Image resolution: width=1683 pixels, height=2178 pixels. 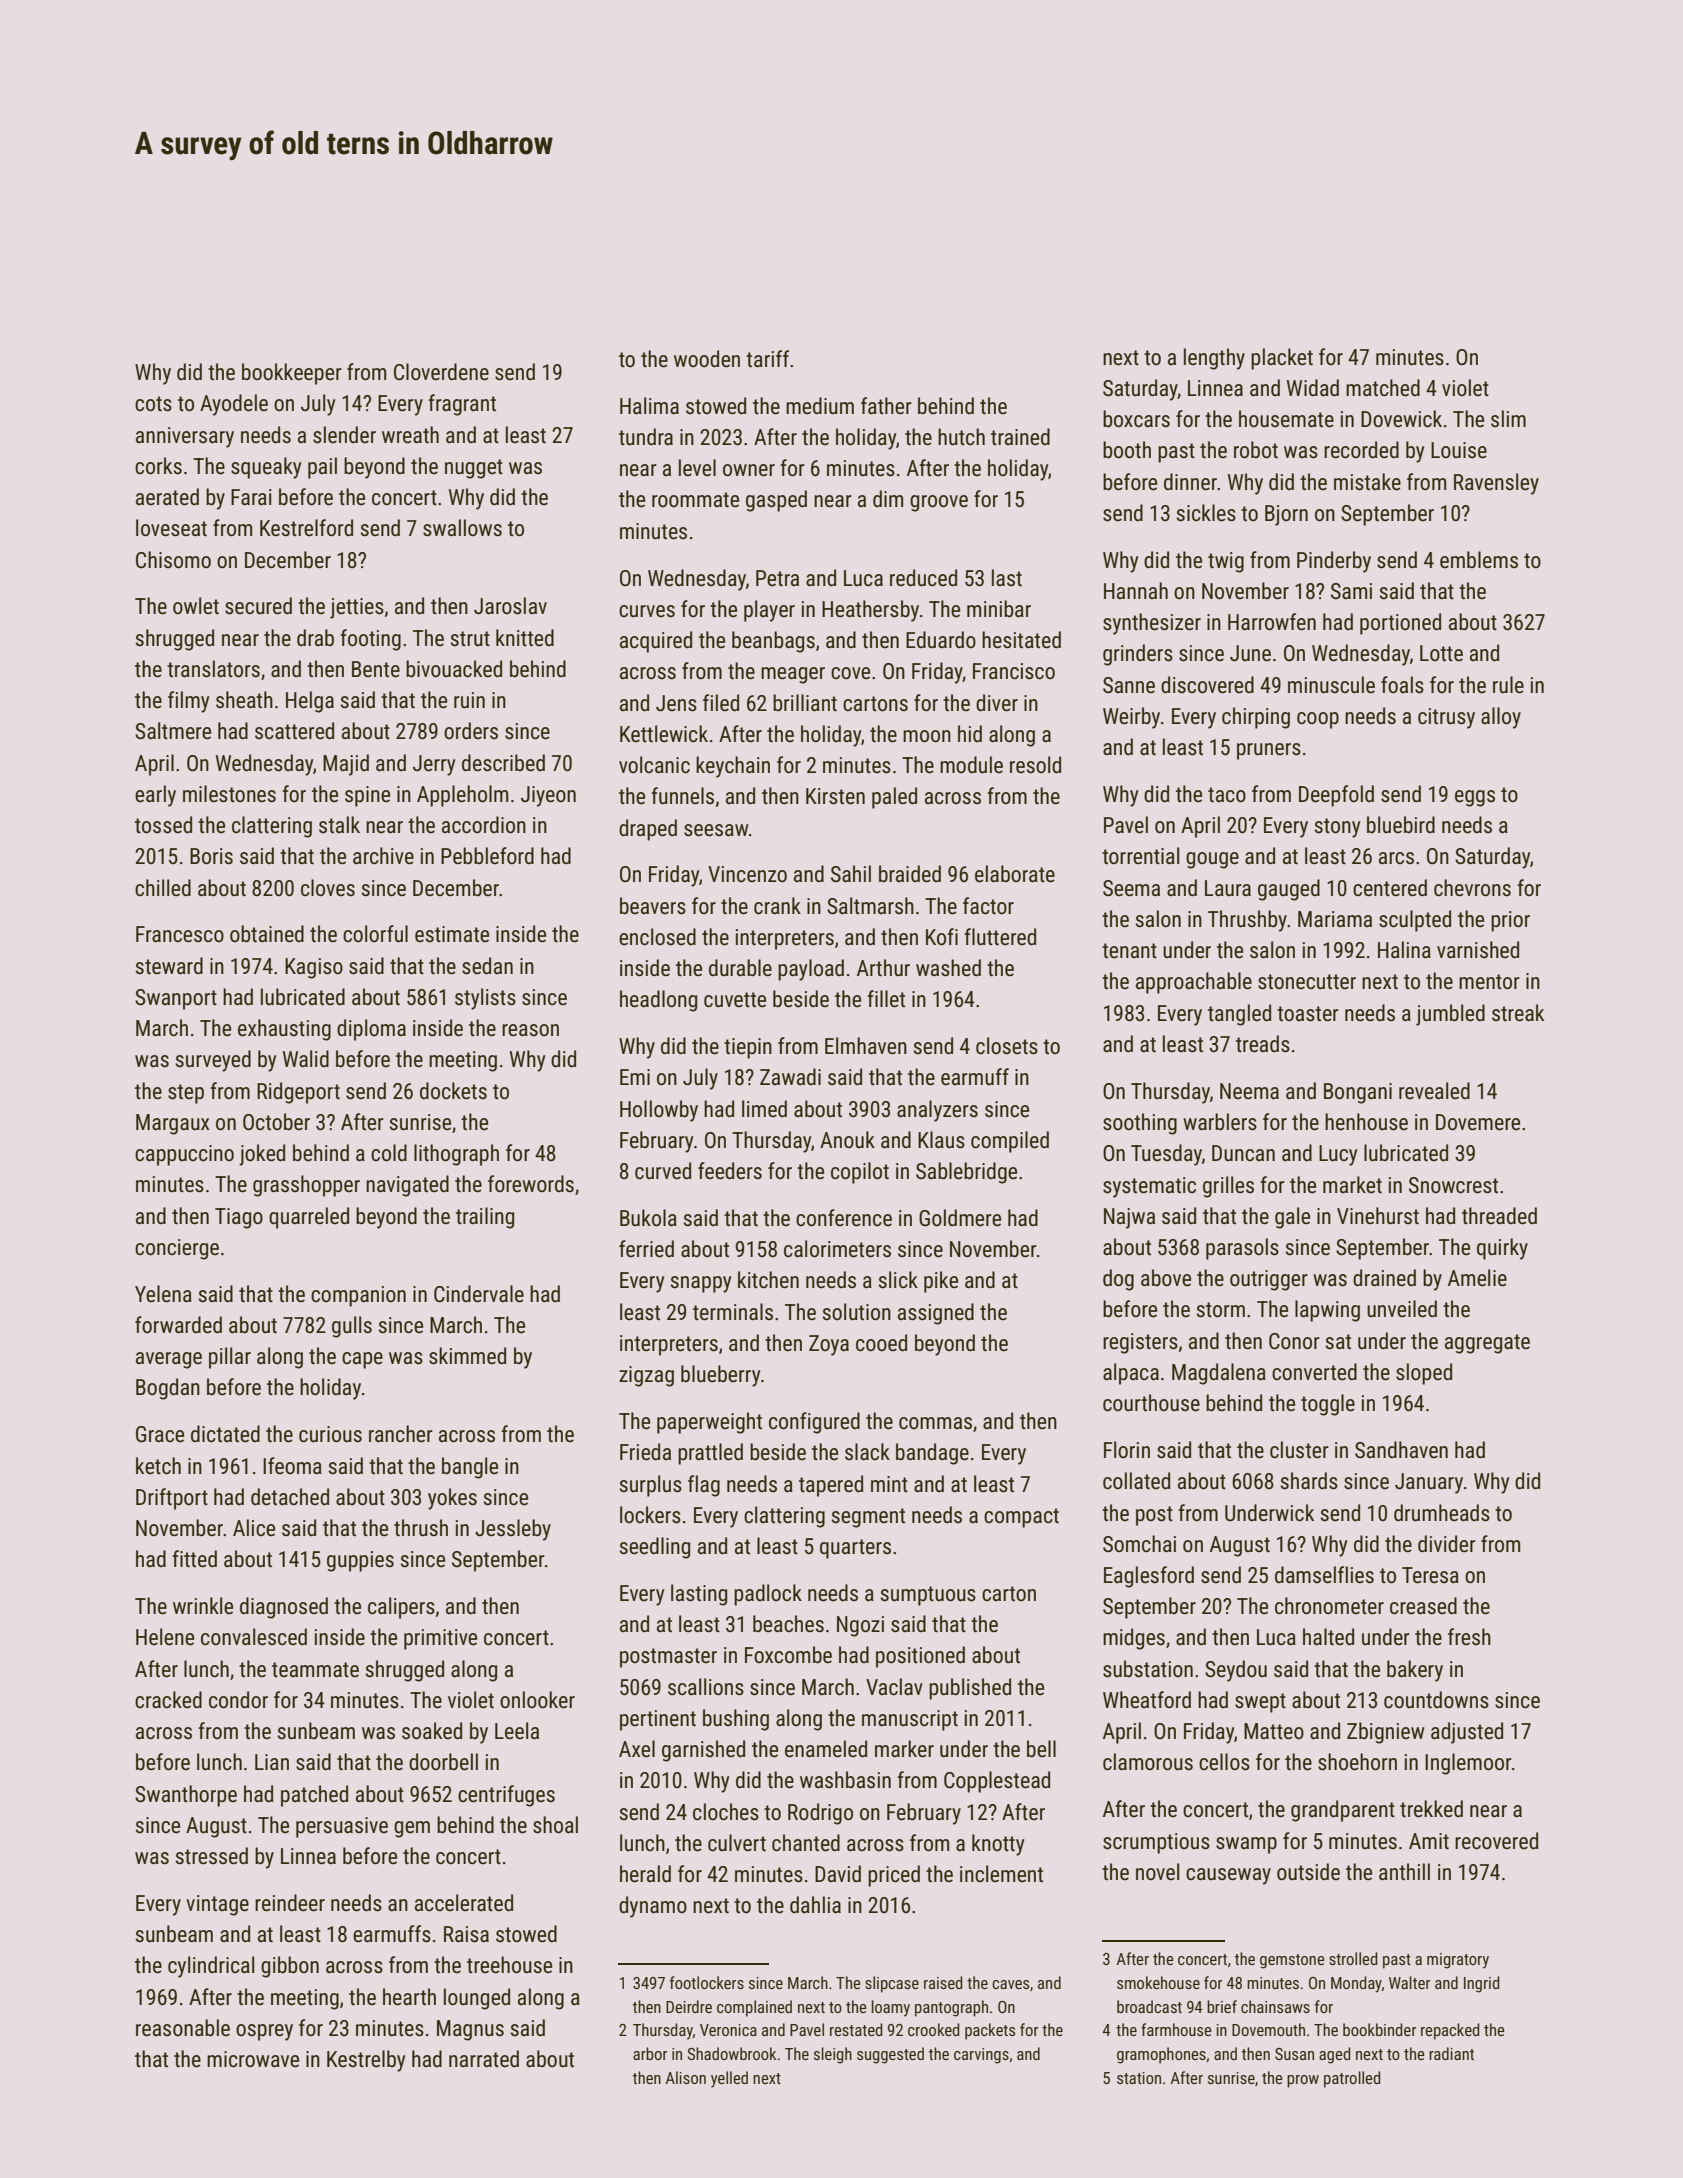 I want to click on gemstone, so click(x=1292, y=1961).
